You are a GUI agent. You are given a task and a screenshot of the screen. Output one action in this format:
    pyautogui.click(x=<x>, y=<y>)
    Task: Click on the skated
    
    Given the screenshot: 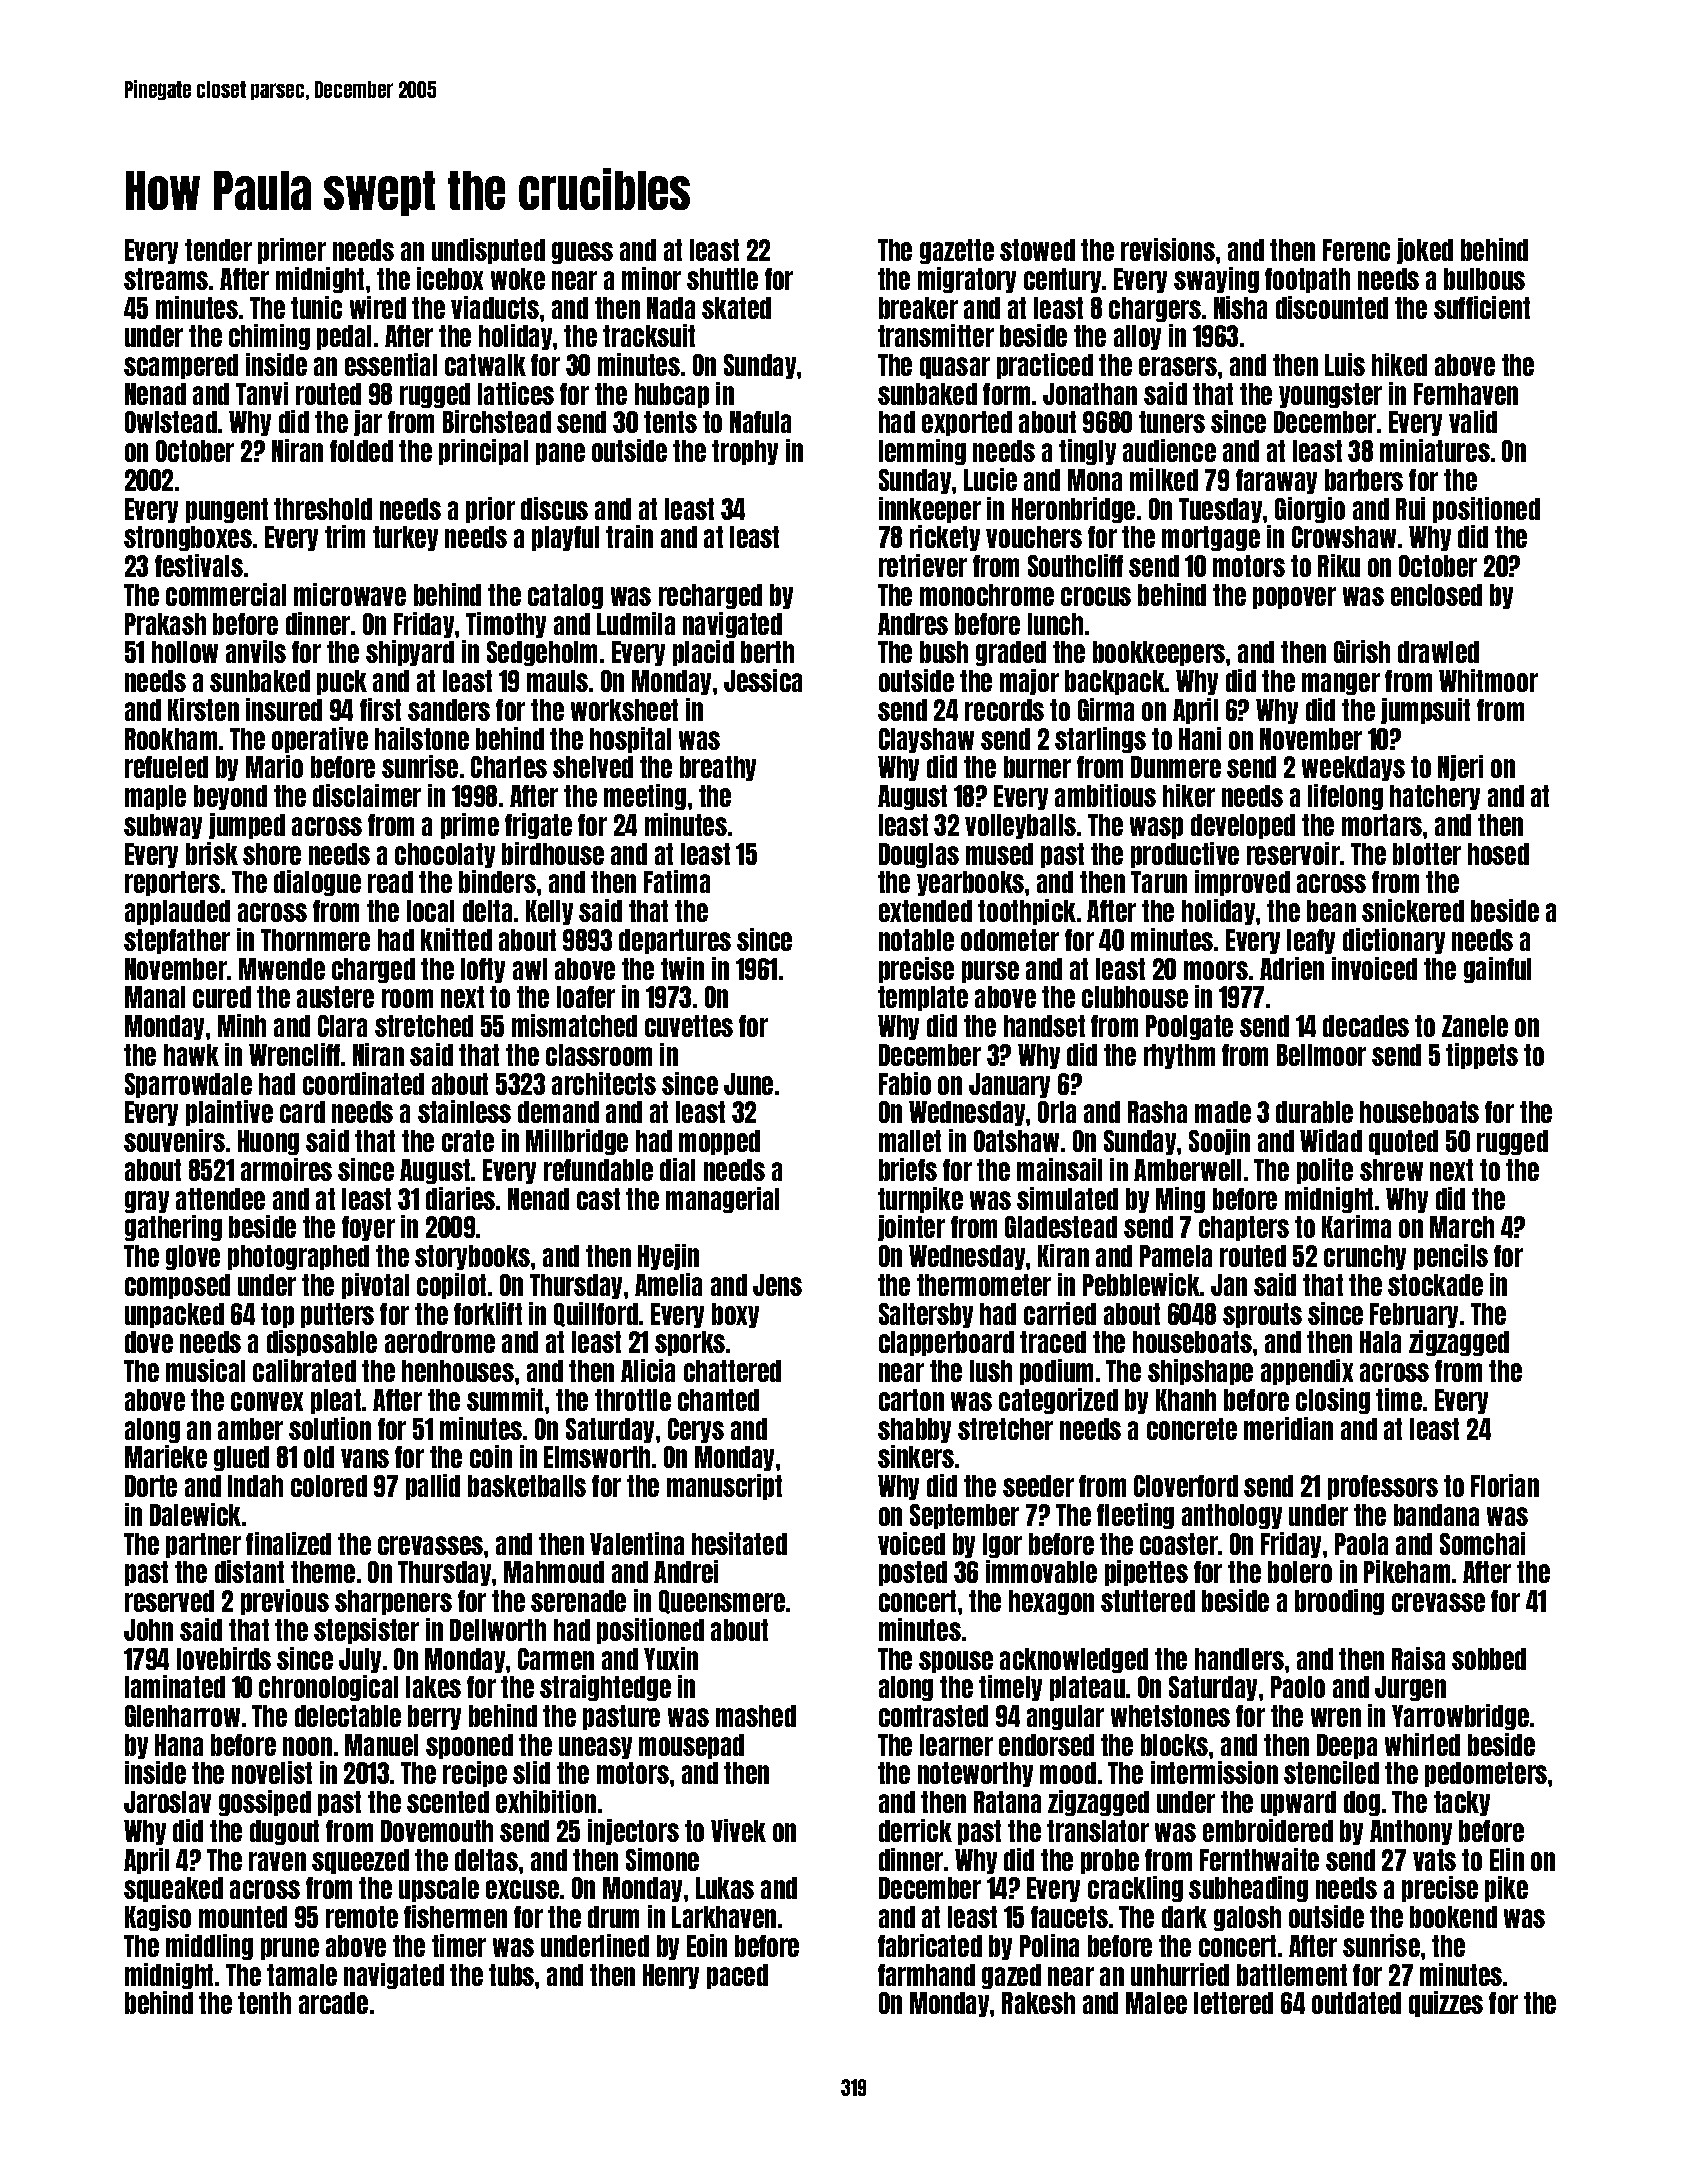 What is the action you would take?
    pyautogui.click(x=736, y=308)
